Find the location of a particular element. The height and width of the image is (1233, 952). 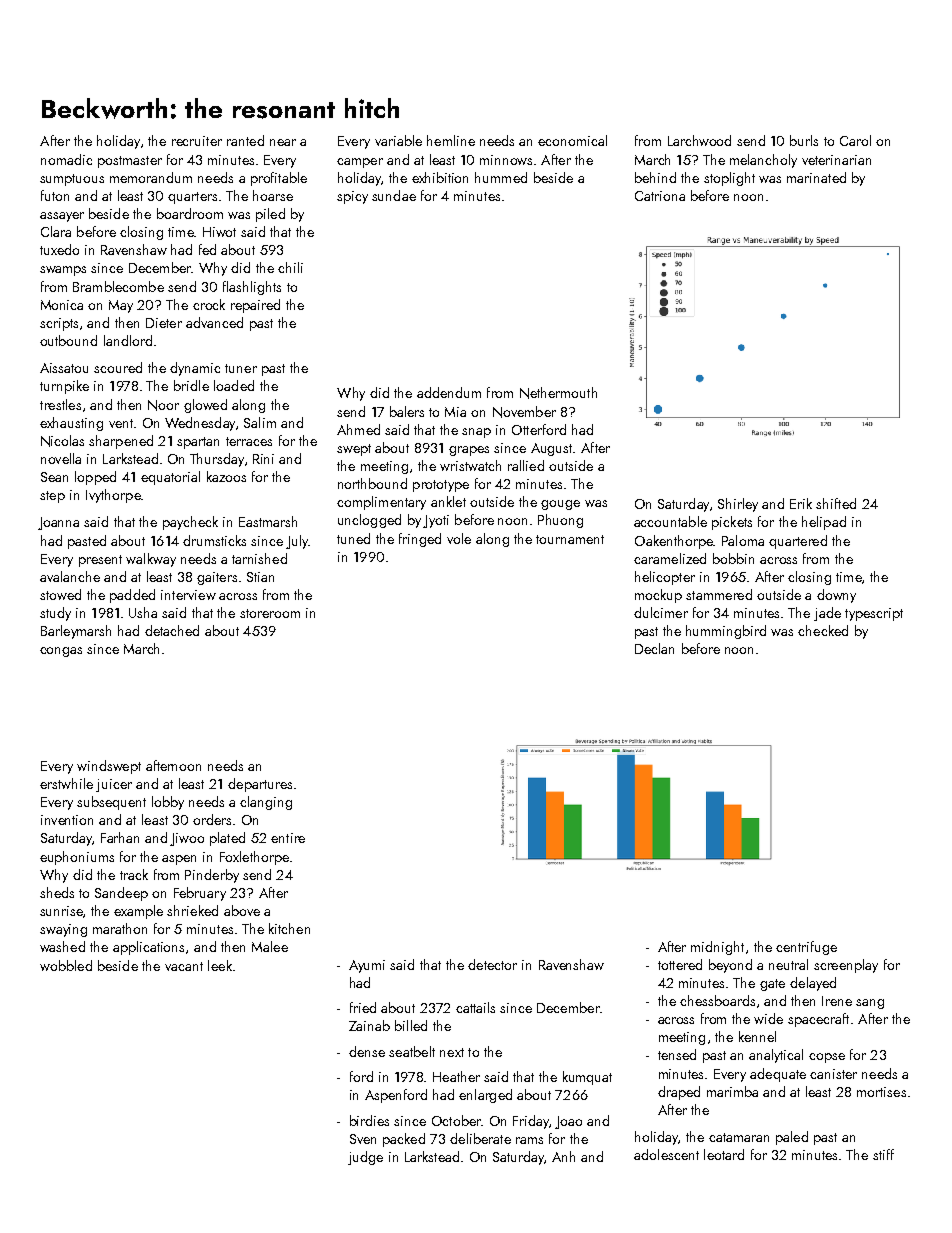

stiff is located at coordinates (883, 1154).
